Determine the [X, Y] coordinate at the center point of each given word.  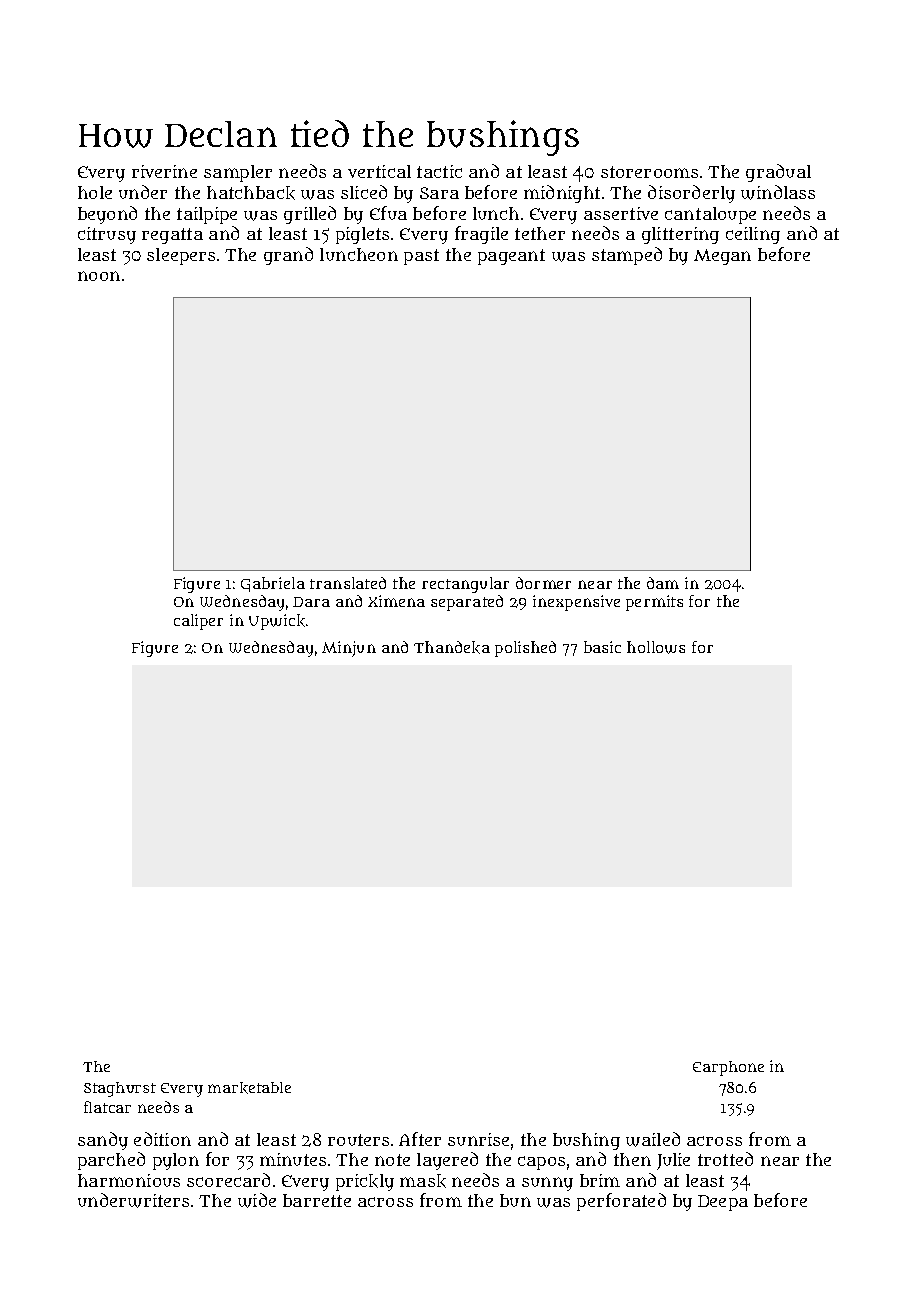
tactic [439, 171]
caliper [198, 622]
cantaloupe [710, 215]
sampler [238, 173]
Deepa [723, 1203]
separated [467, 603]
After [420, 1139]
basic [602, 647]
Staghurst [120, 1089]
